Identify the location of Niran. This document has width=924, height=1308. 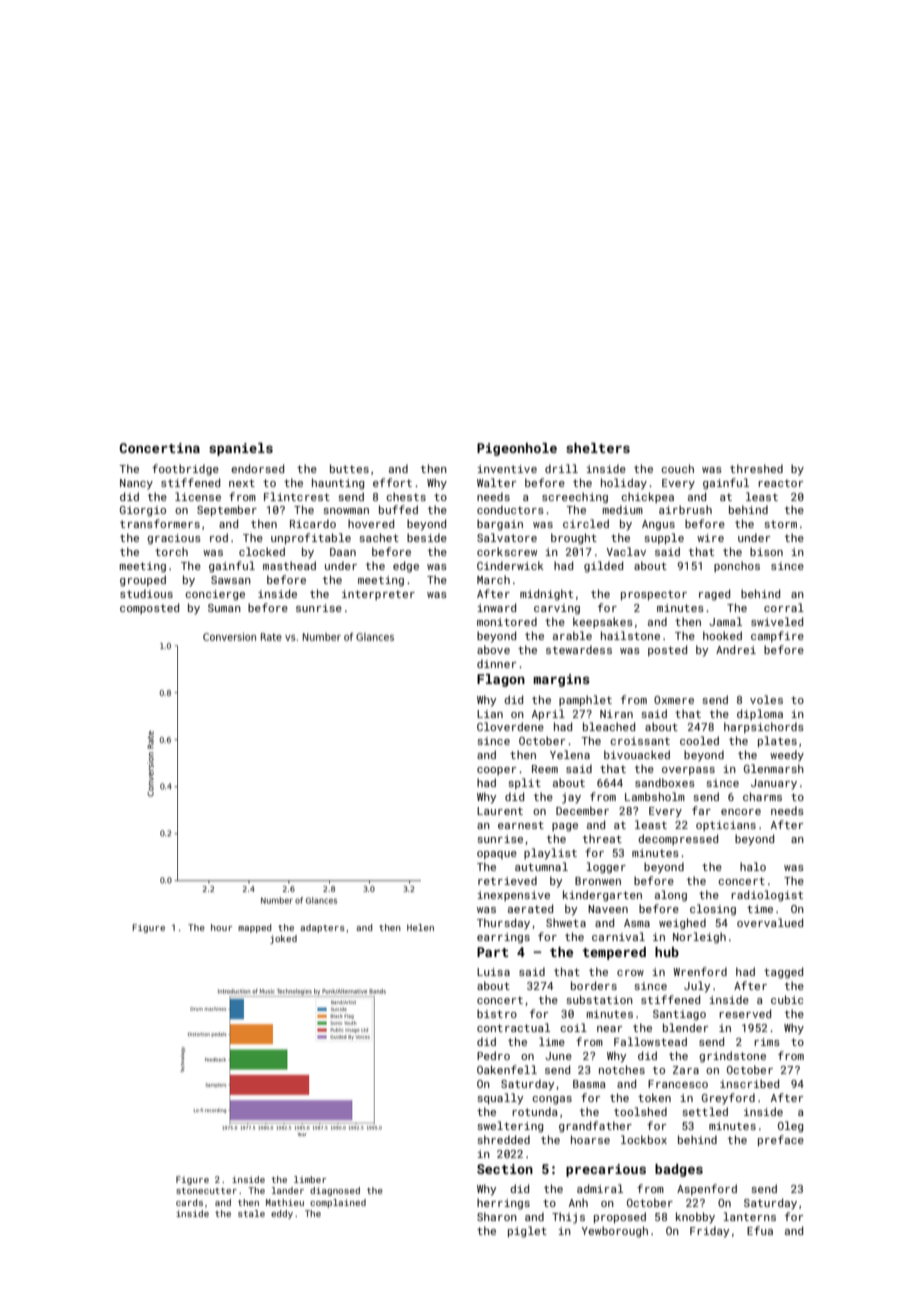
(616, 714).
